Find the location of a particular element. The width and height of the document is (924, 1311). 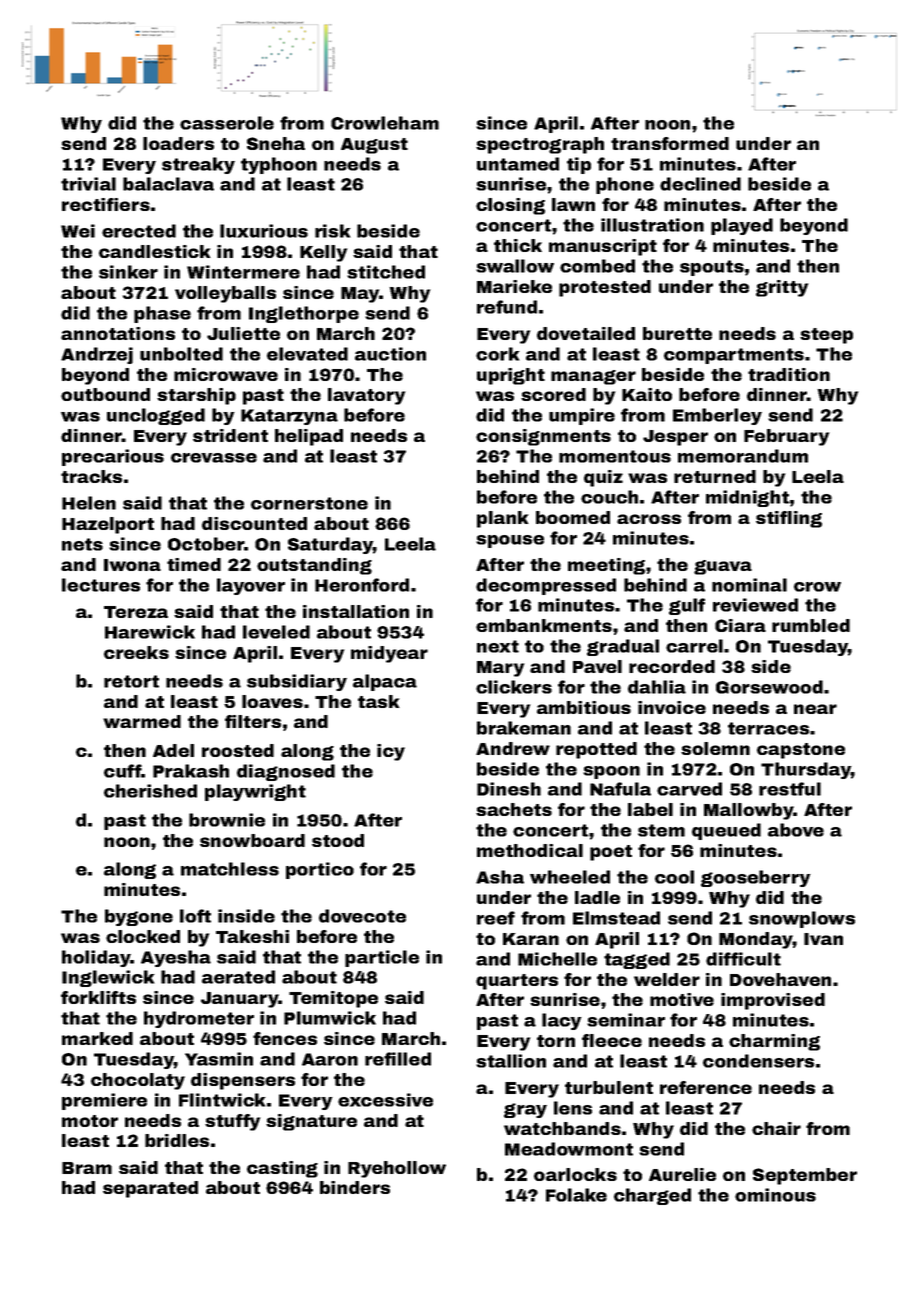

casserole is located at coordinates (227, 123).
